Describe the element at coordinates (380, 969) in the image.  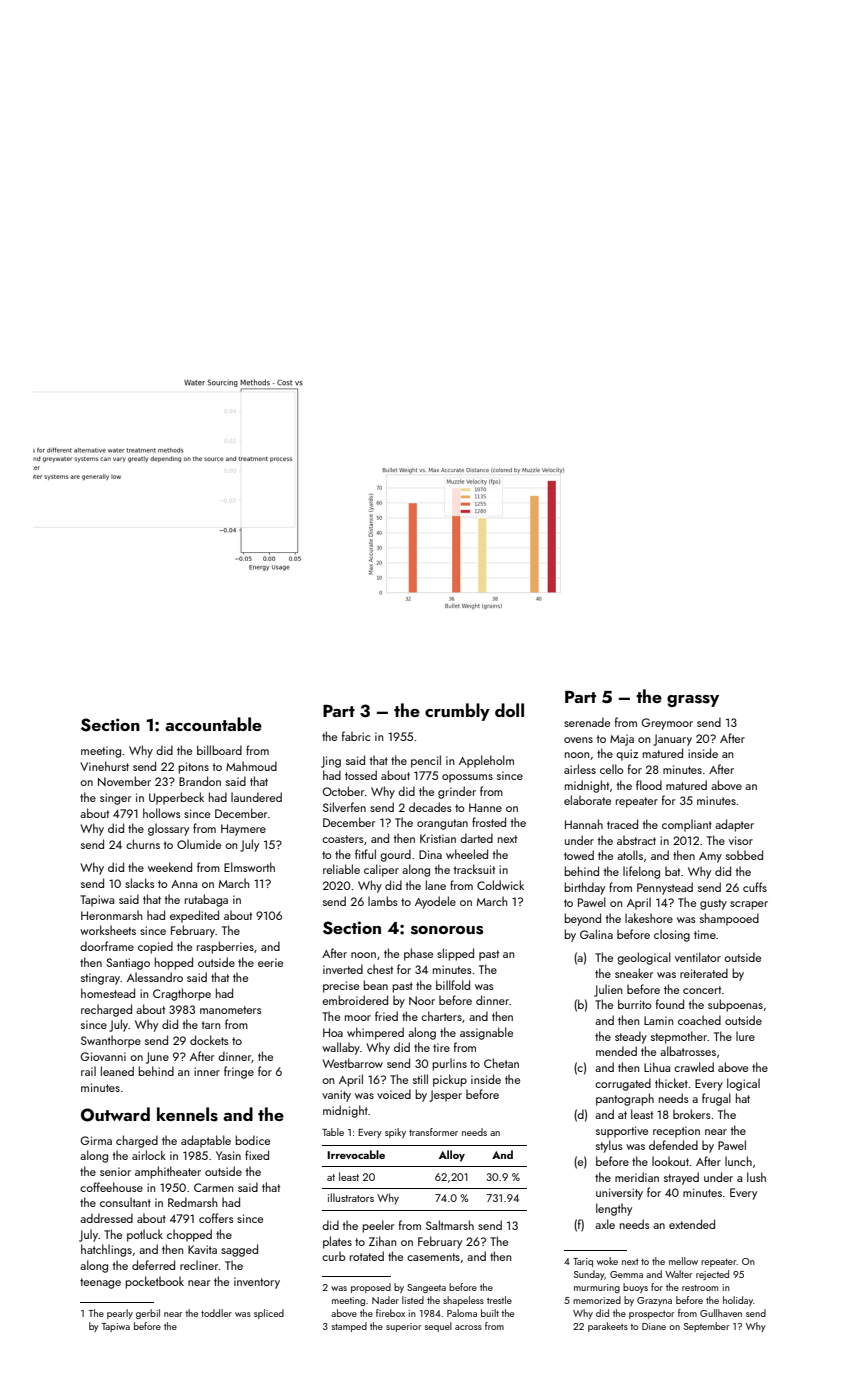
I see `chest` at that location.
